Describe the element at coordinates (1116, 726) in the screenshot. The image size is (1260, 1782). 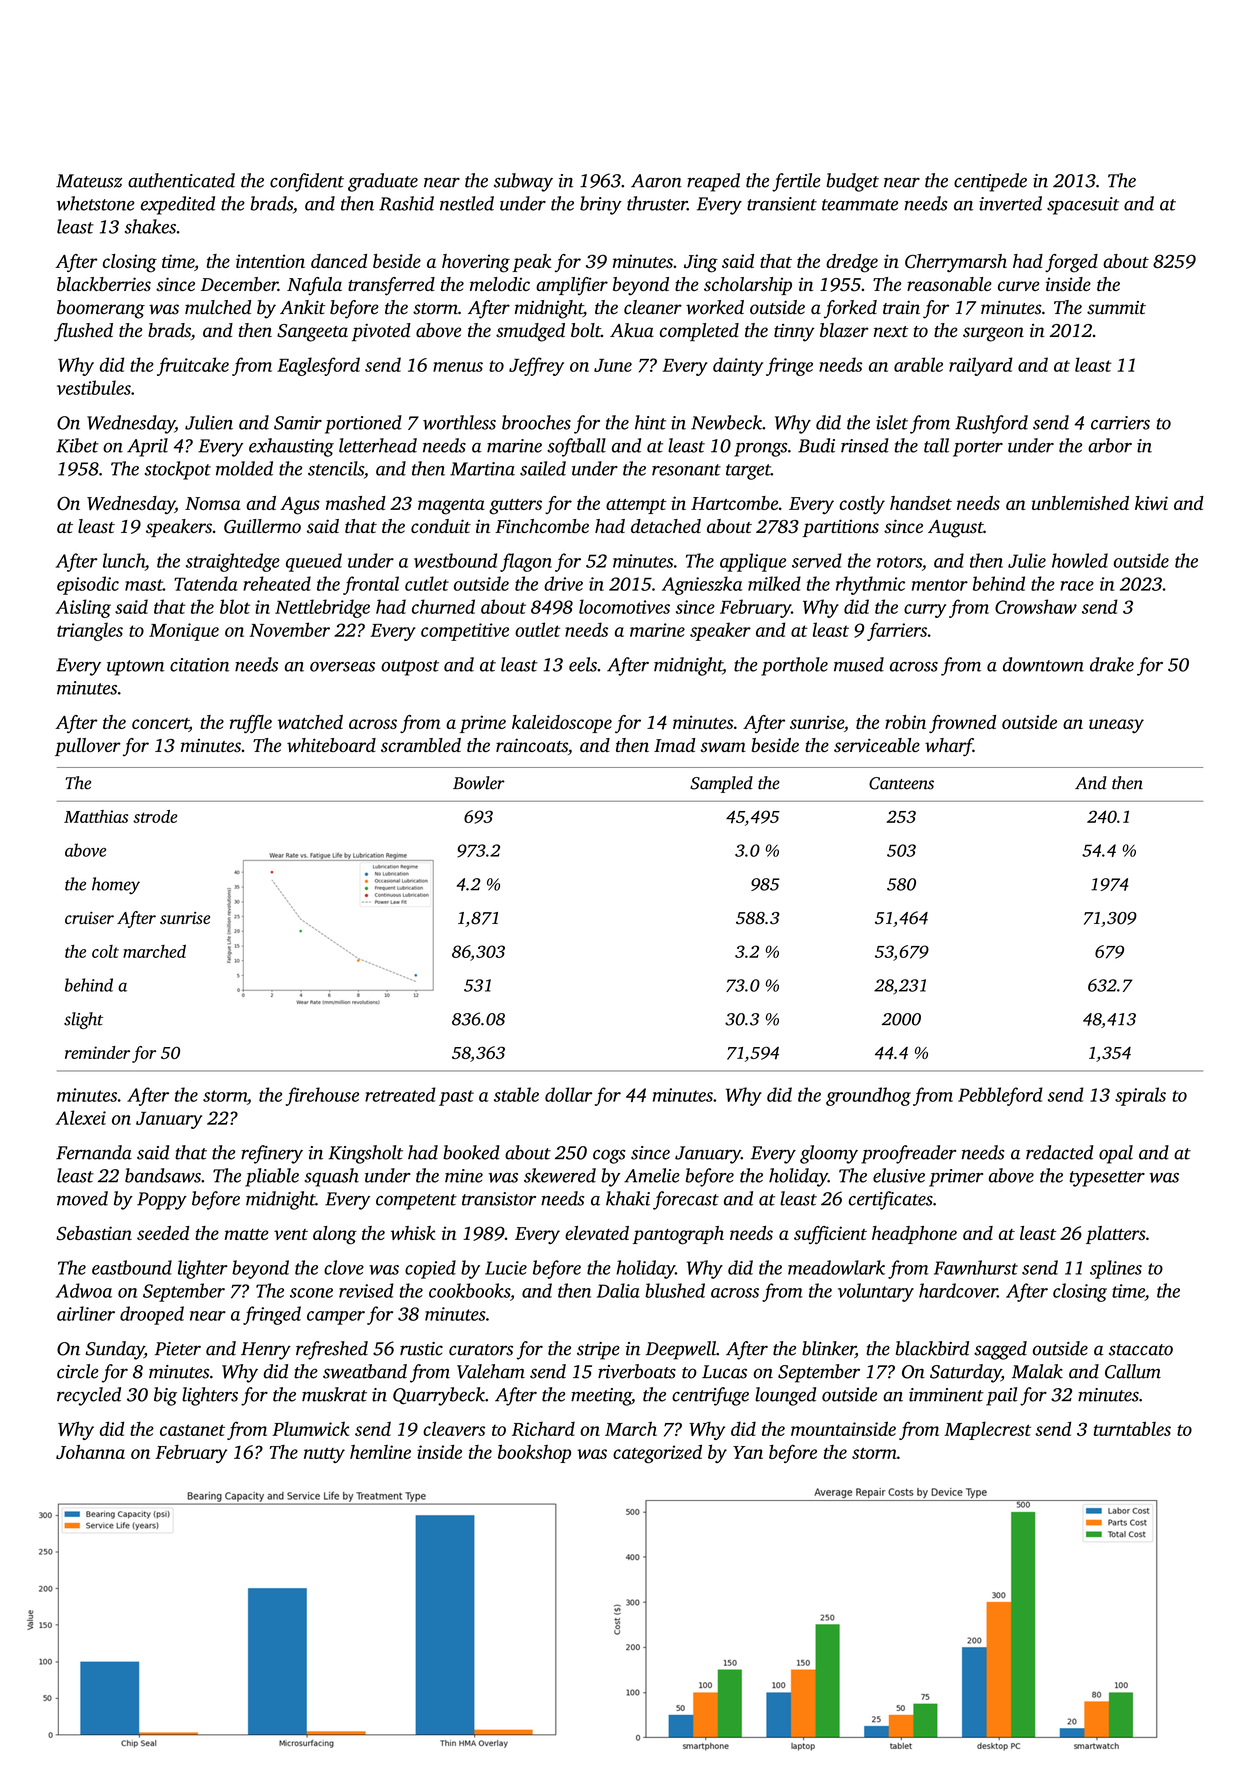
I see `uneasy` at that location.
